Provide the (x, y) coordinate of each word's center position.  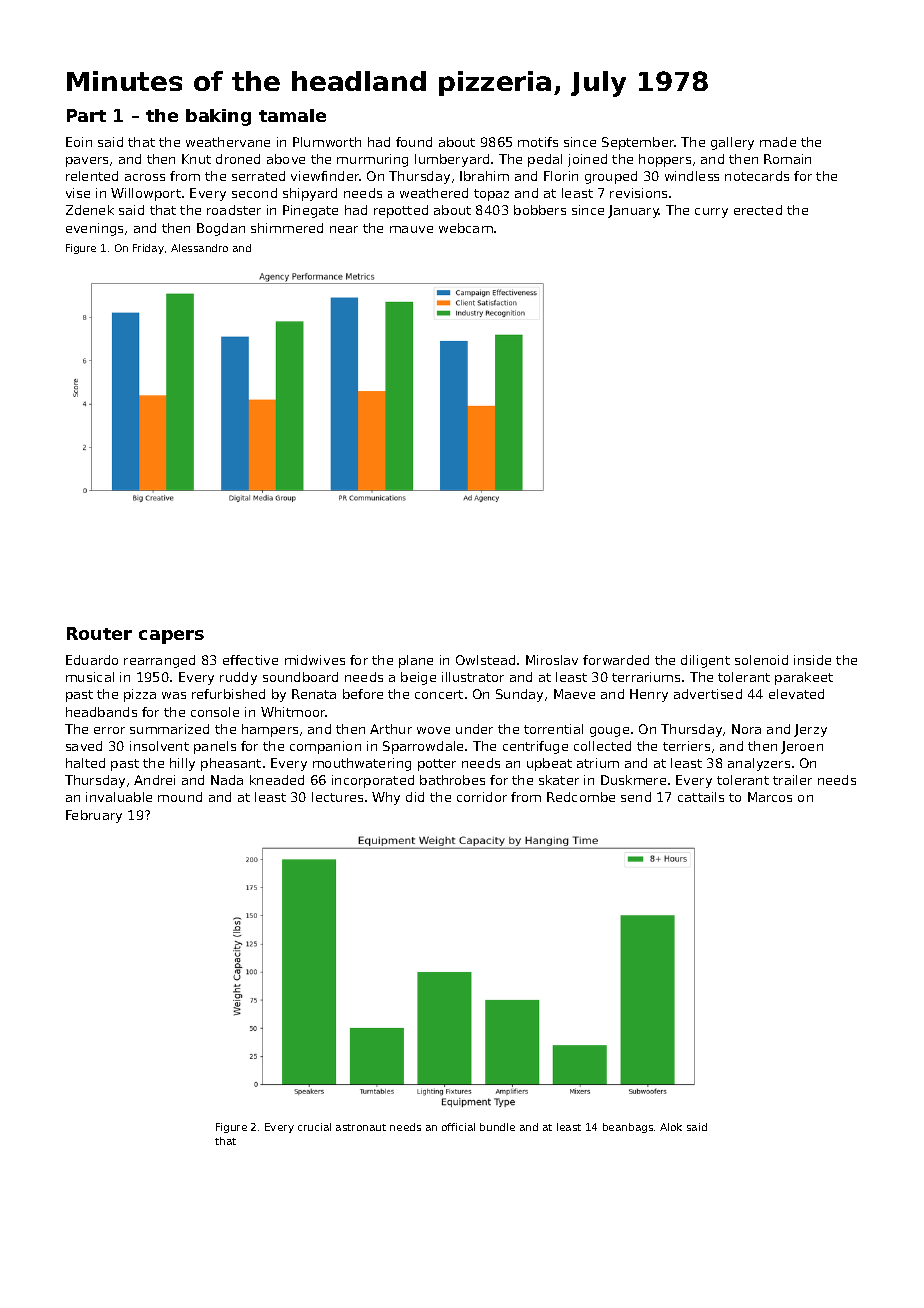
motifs (538, 142)
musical (90, 677)
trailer (792, 780)
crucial (314, 1127)
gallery (732, 143)
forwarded (616, 660)
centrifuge (535, 747)
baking (218, 117)
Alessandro (199, 248)
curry (711, 213)
